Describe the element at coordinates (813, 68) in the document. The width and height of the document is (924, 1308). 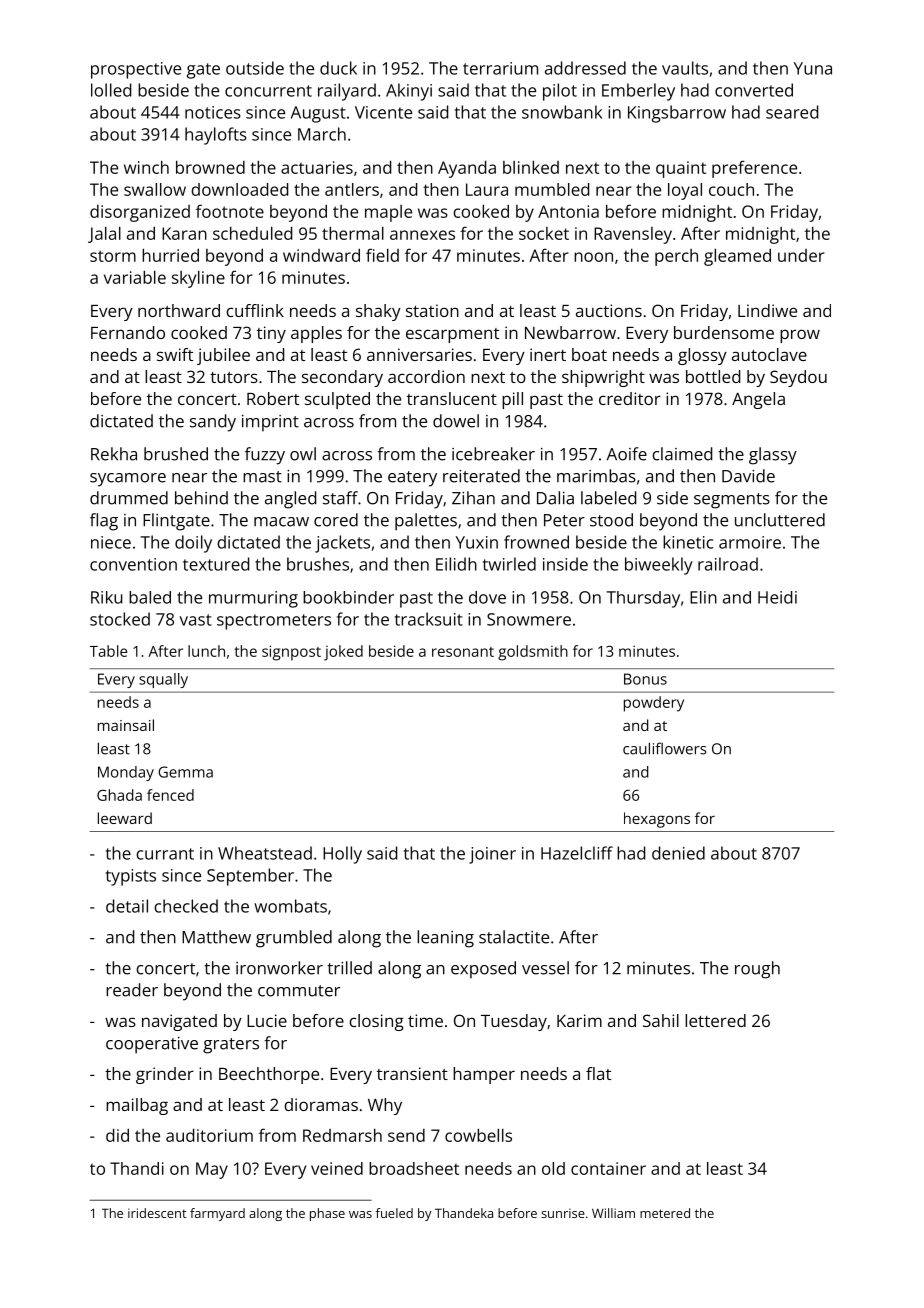
I see `Yuna` at that location.
